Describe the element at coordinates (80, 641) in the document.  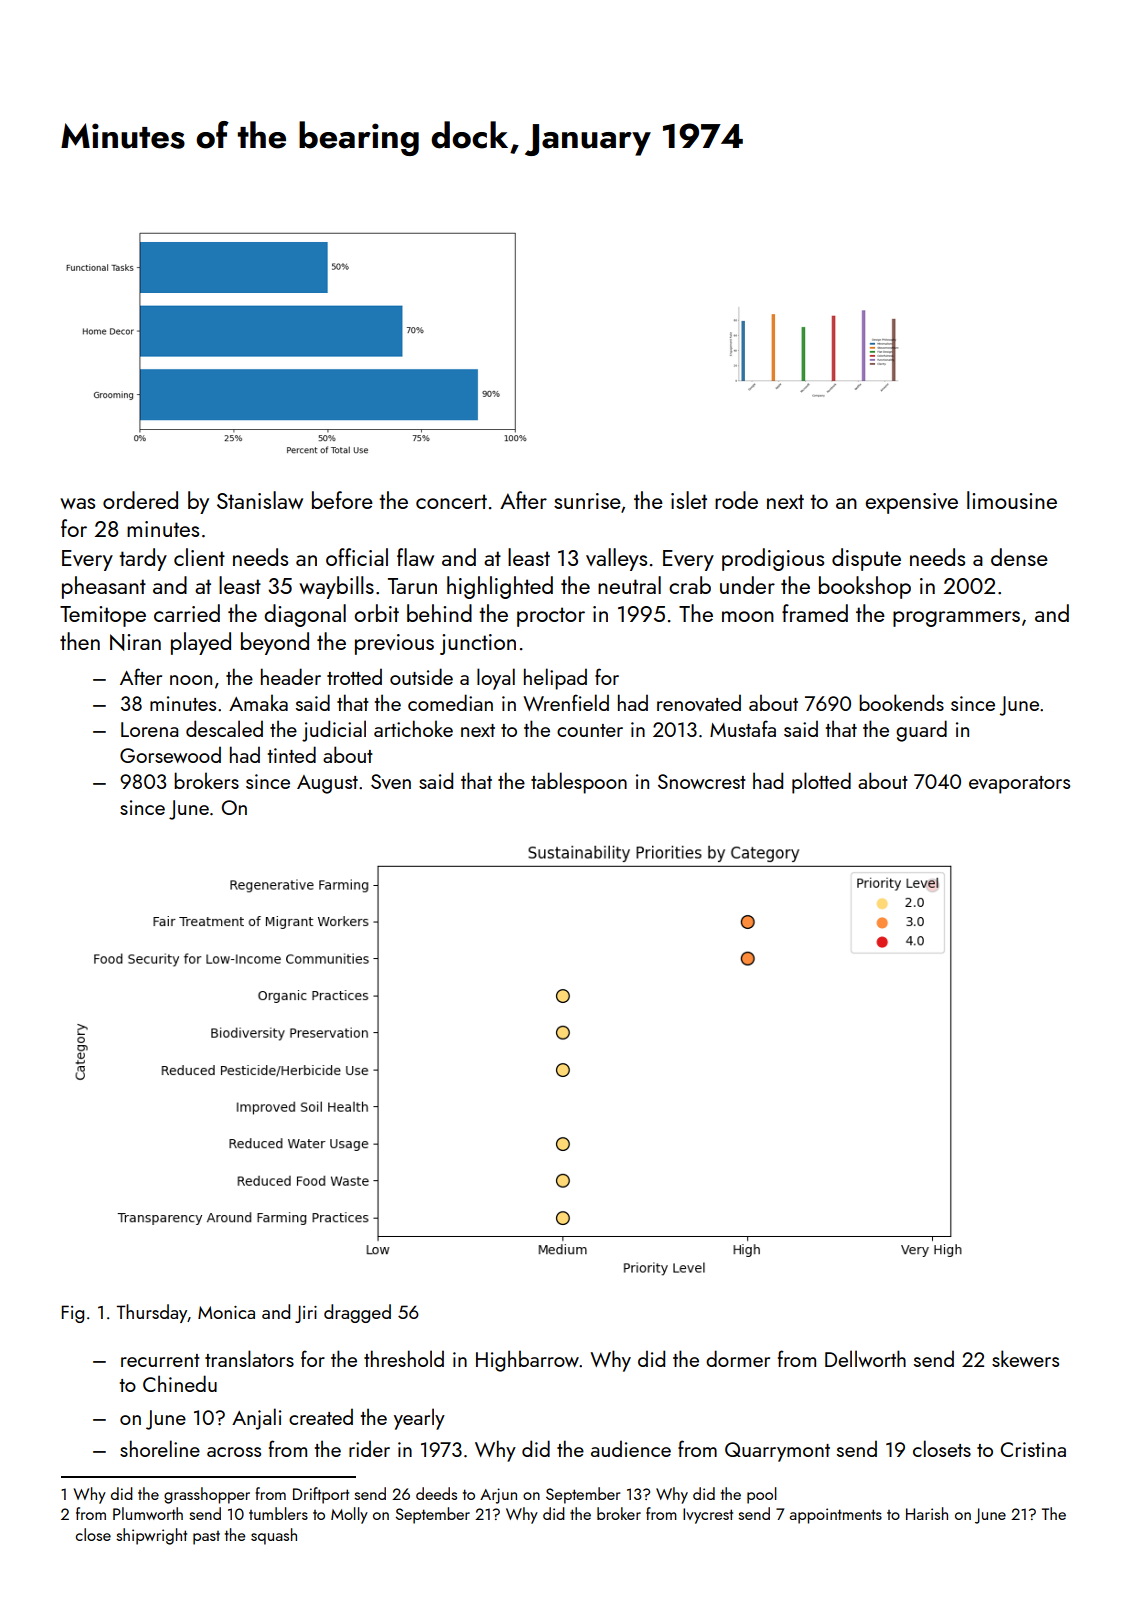
I see `then` at that location.
